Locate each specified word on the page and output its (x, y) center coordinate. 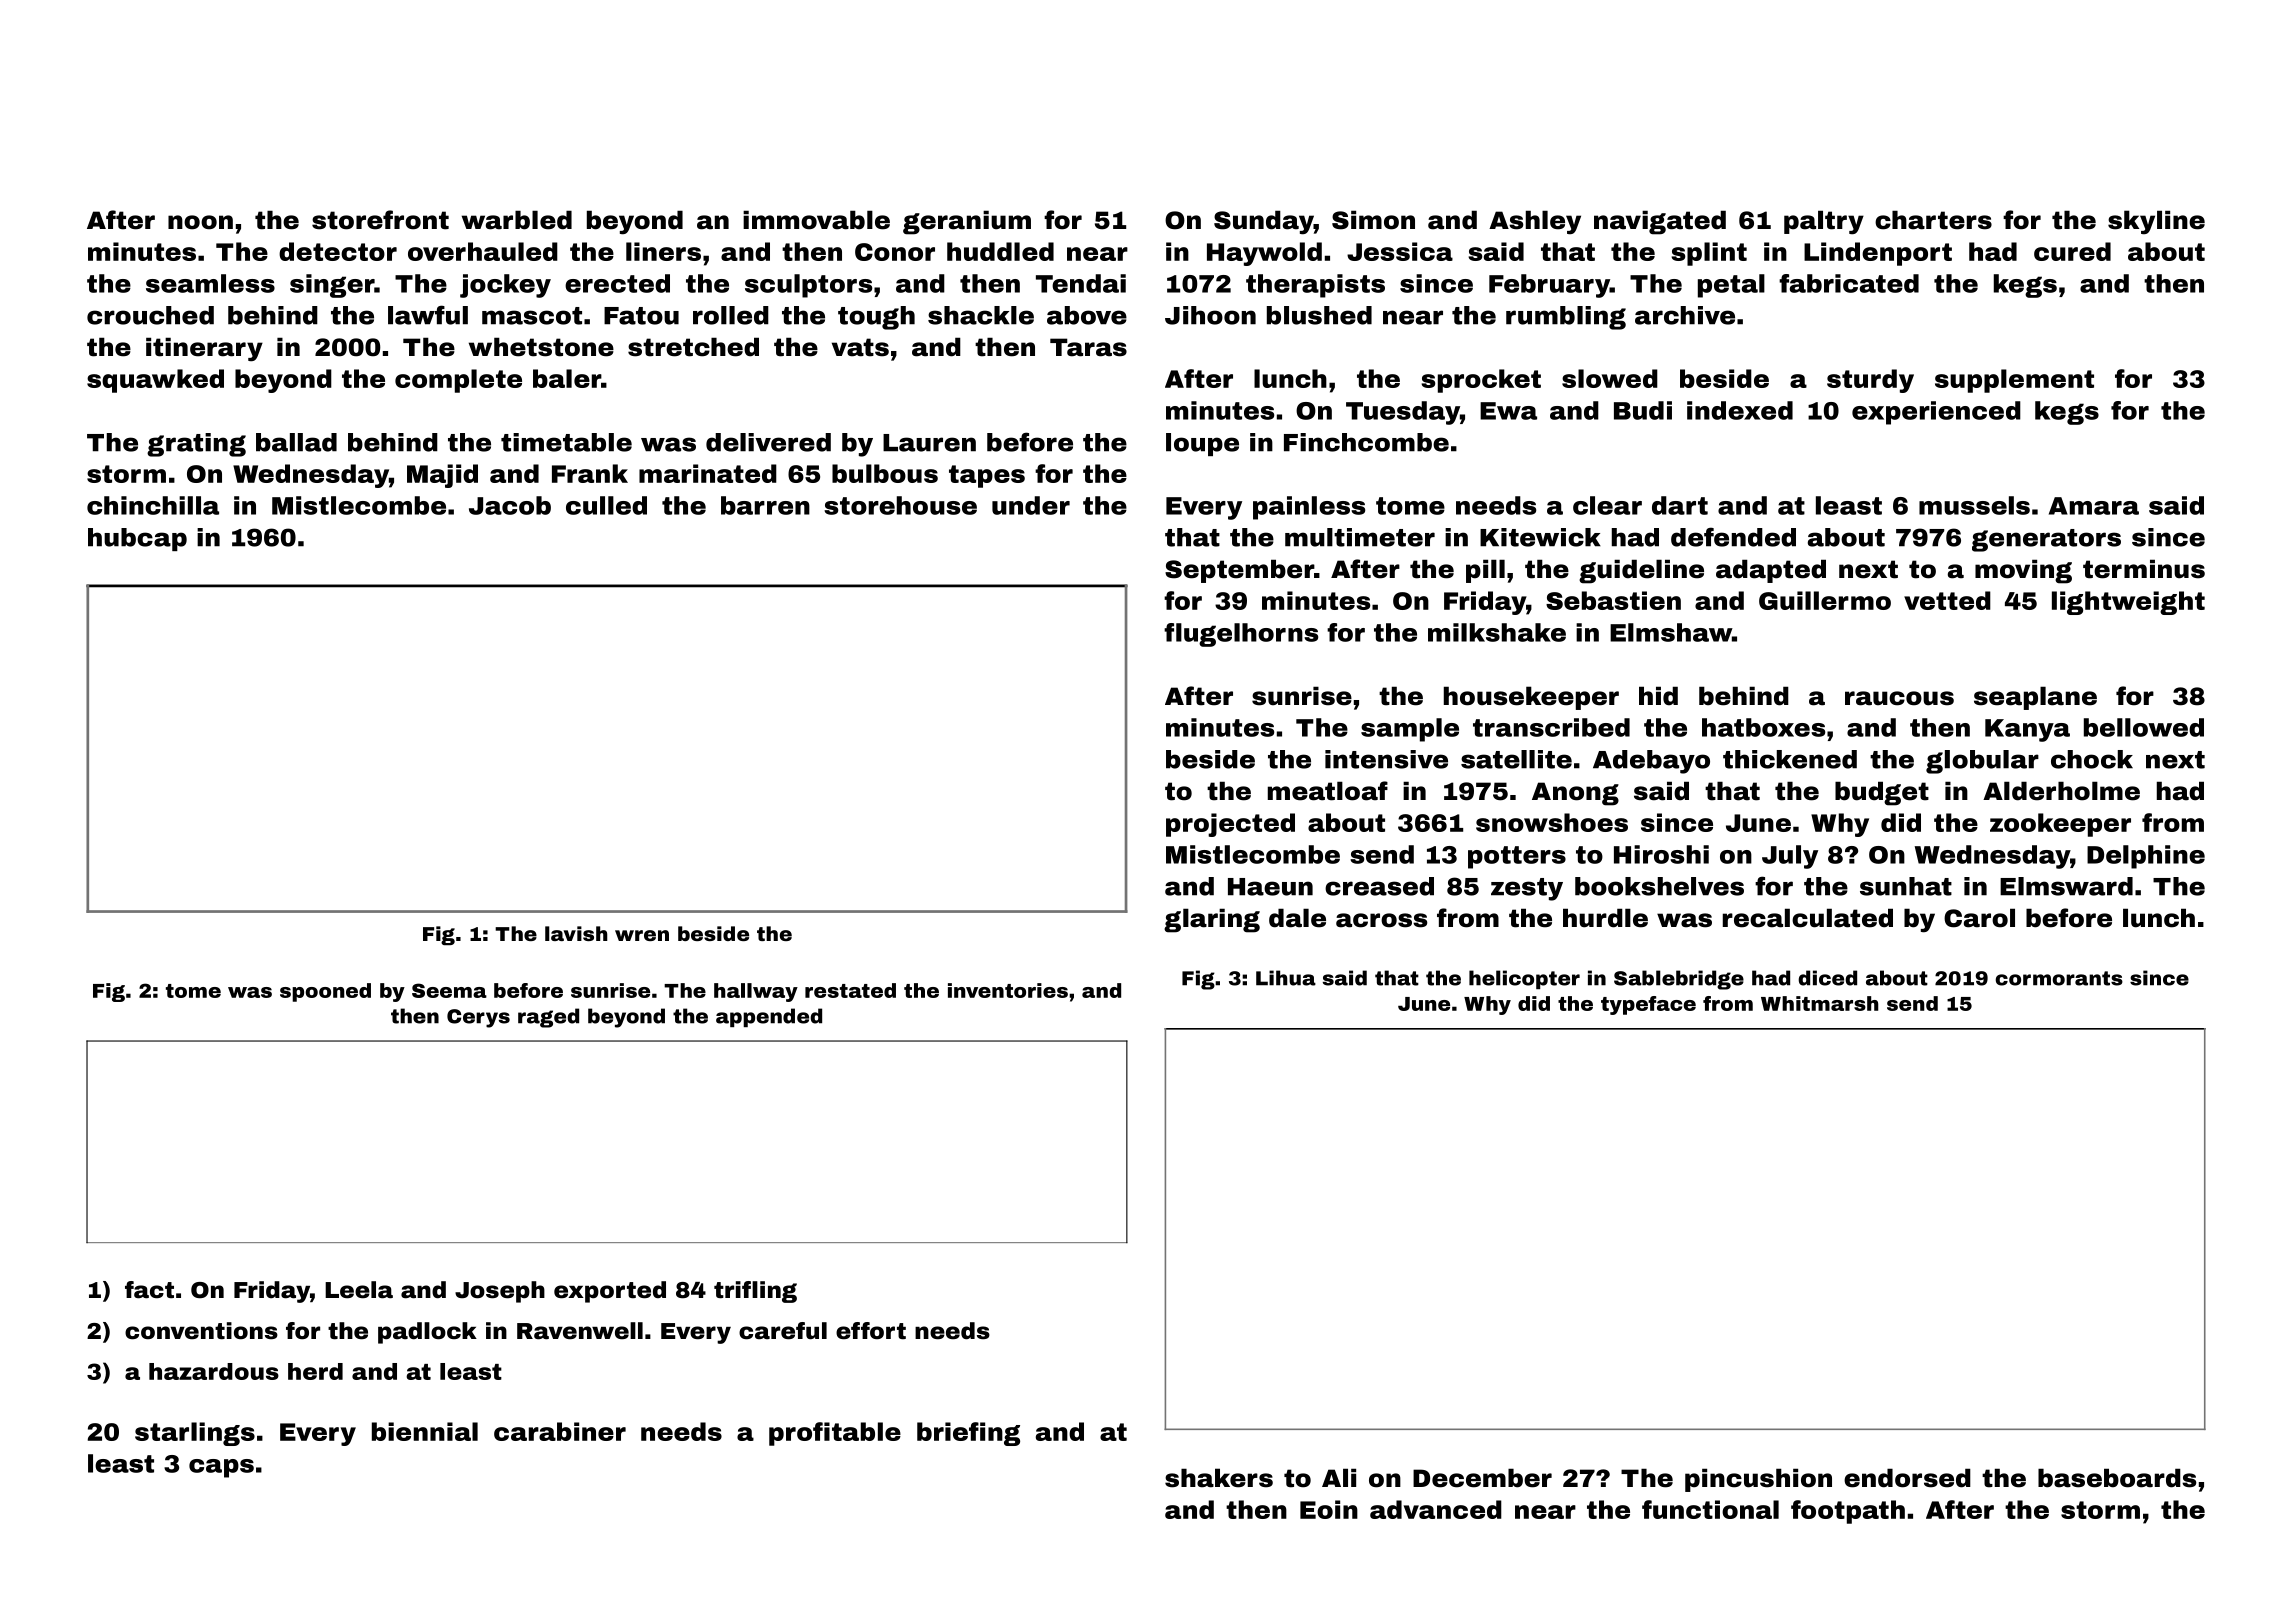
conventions (201, 1331)
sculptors (808, 286)
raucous (1899, 698)
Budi (1643, 410)
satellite (1516, 759)
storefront (380, 220)
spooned (325, 992)
